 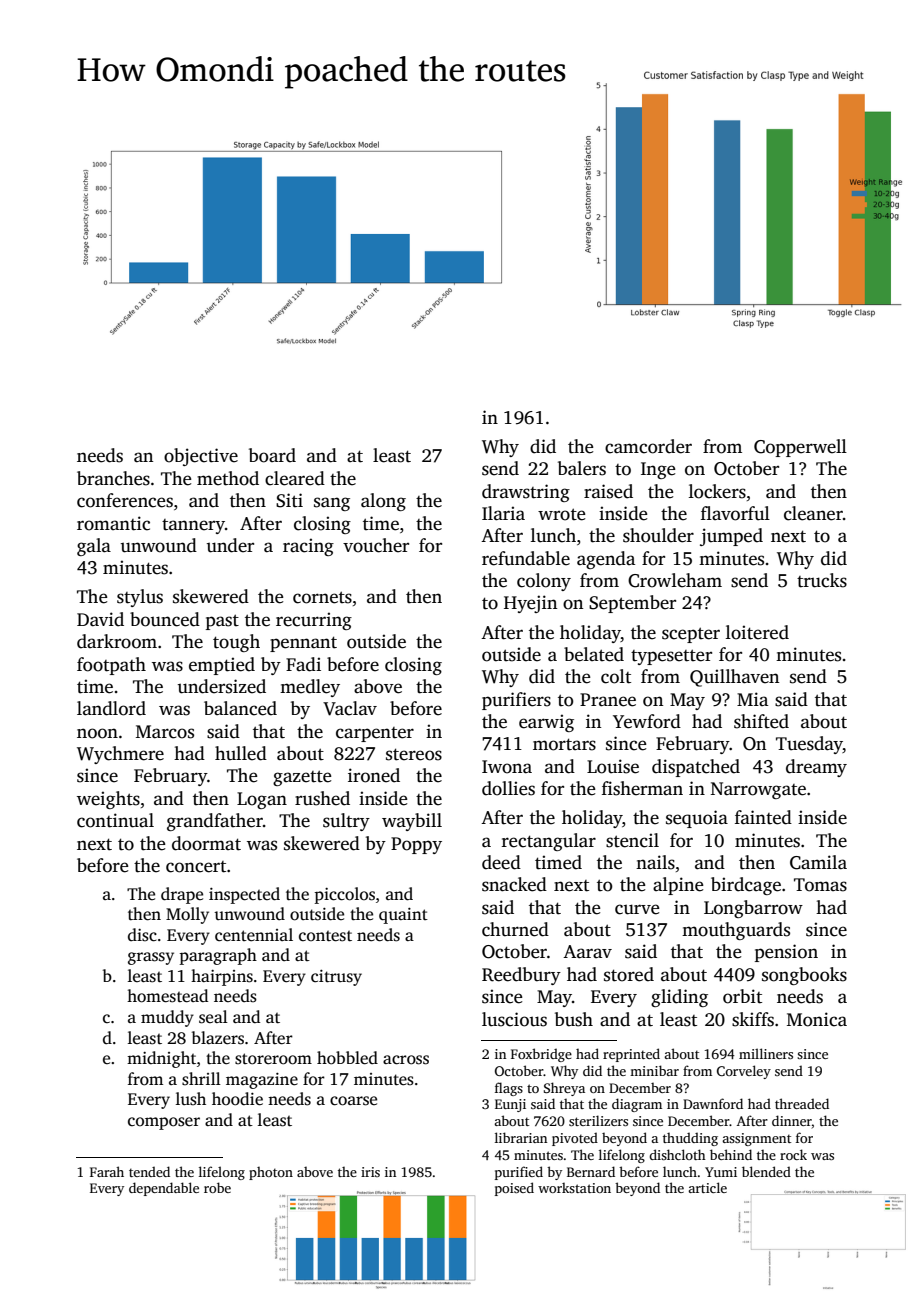 I want to click on tended, so click(x=149, y=1171).
